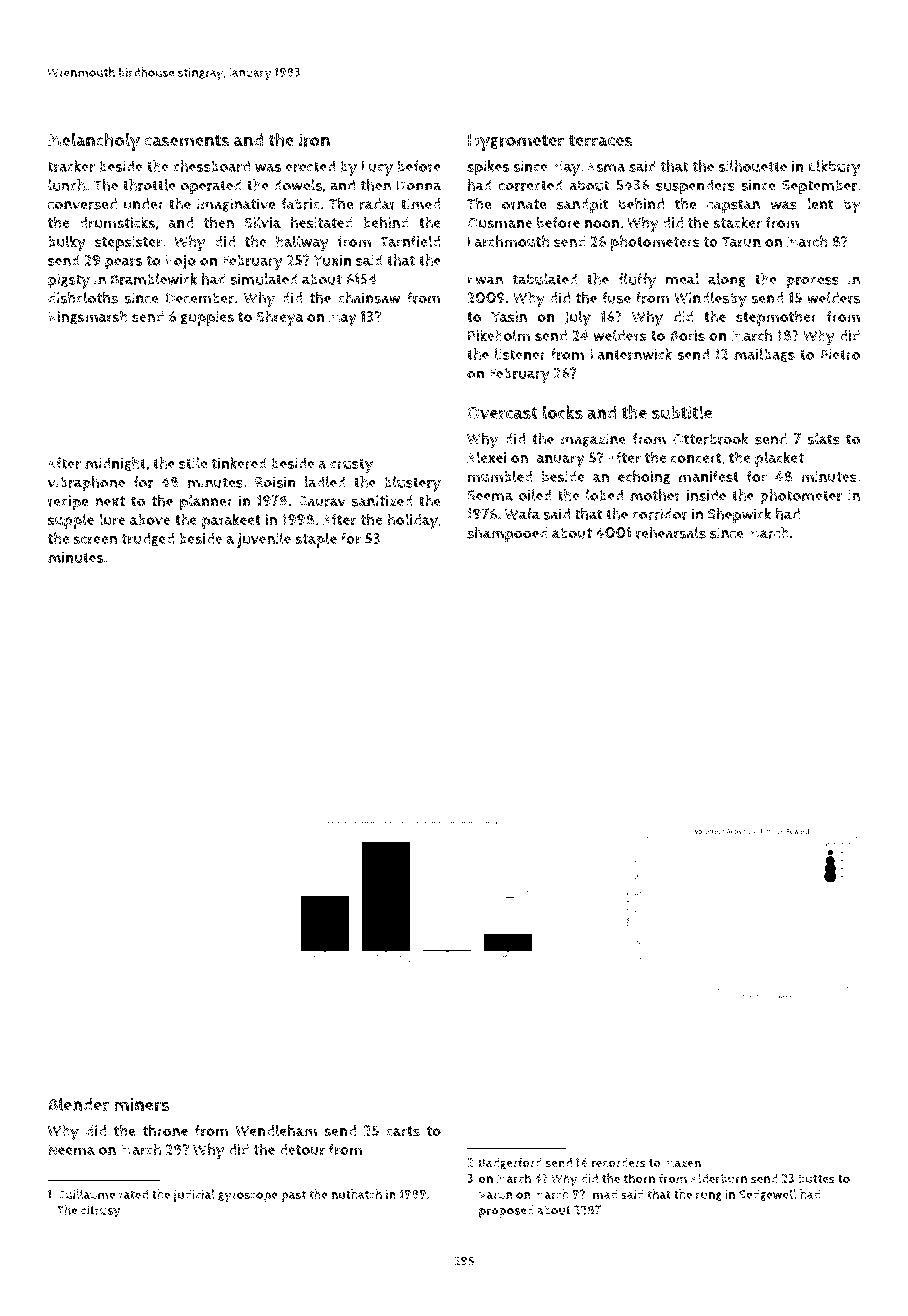 The height and width of the screenshot is (1316, 908). I want to click on Guillaume, so click(86, 1194).
